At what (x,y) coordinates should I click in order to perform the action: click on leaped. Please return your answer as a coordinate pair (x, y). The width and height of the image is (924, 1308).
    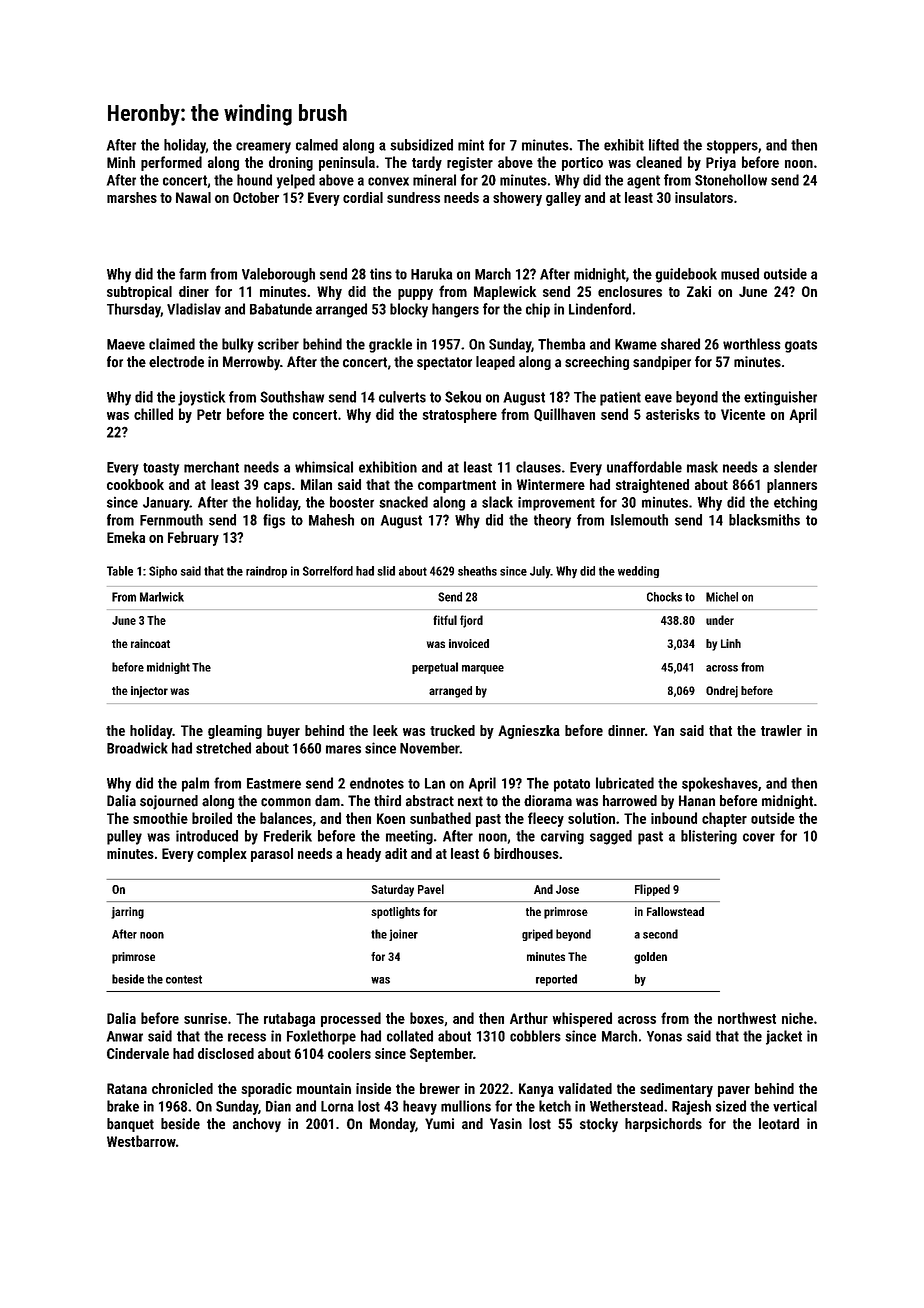
    Looking at the image, I should click on (495, 363).
